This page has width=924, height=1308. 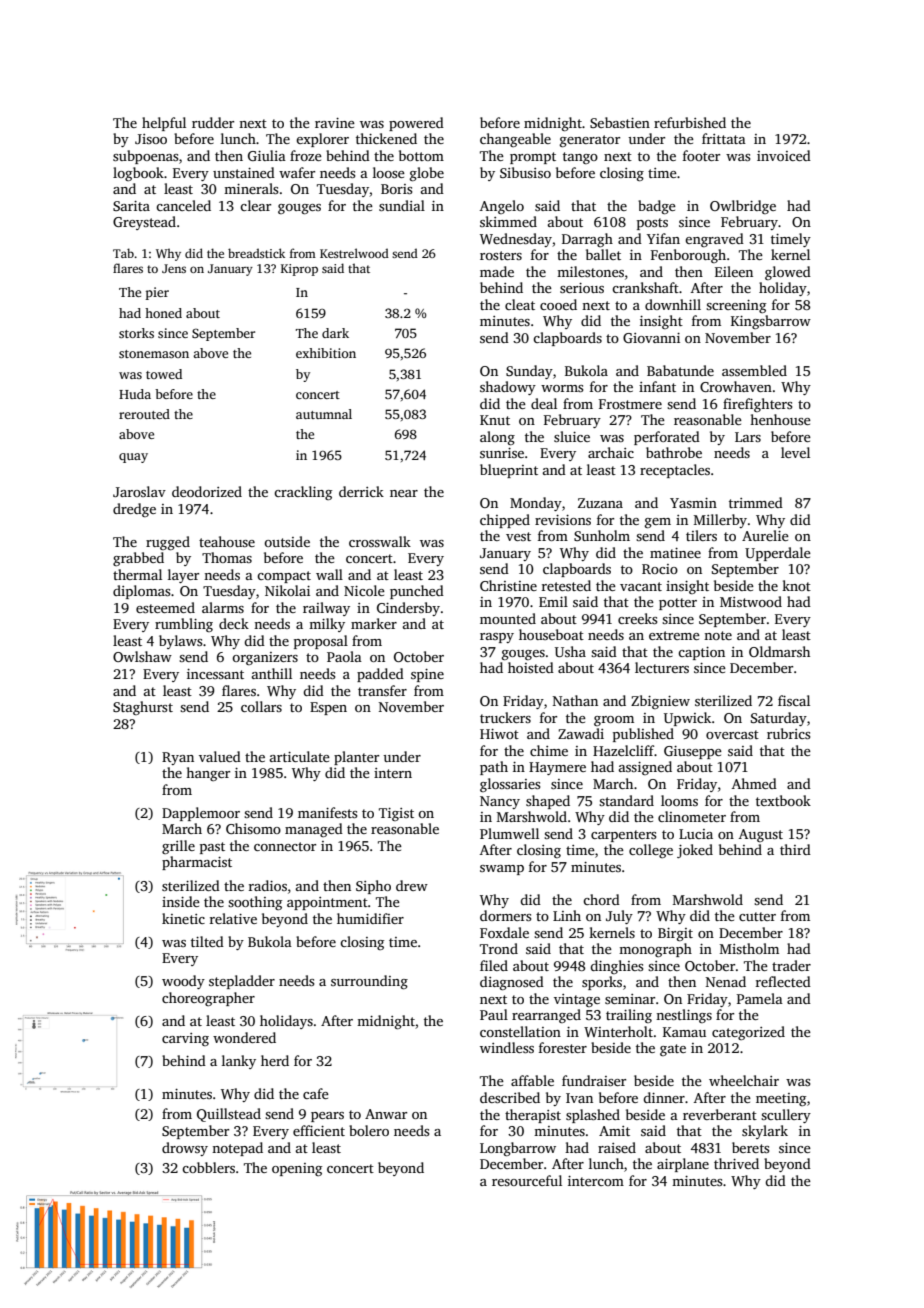 I want to click on Ahmed, so click(x=754, y=783).
